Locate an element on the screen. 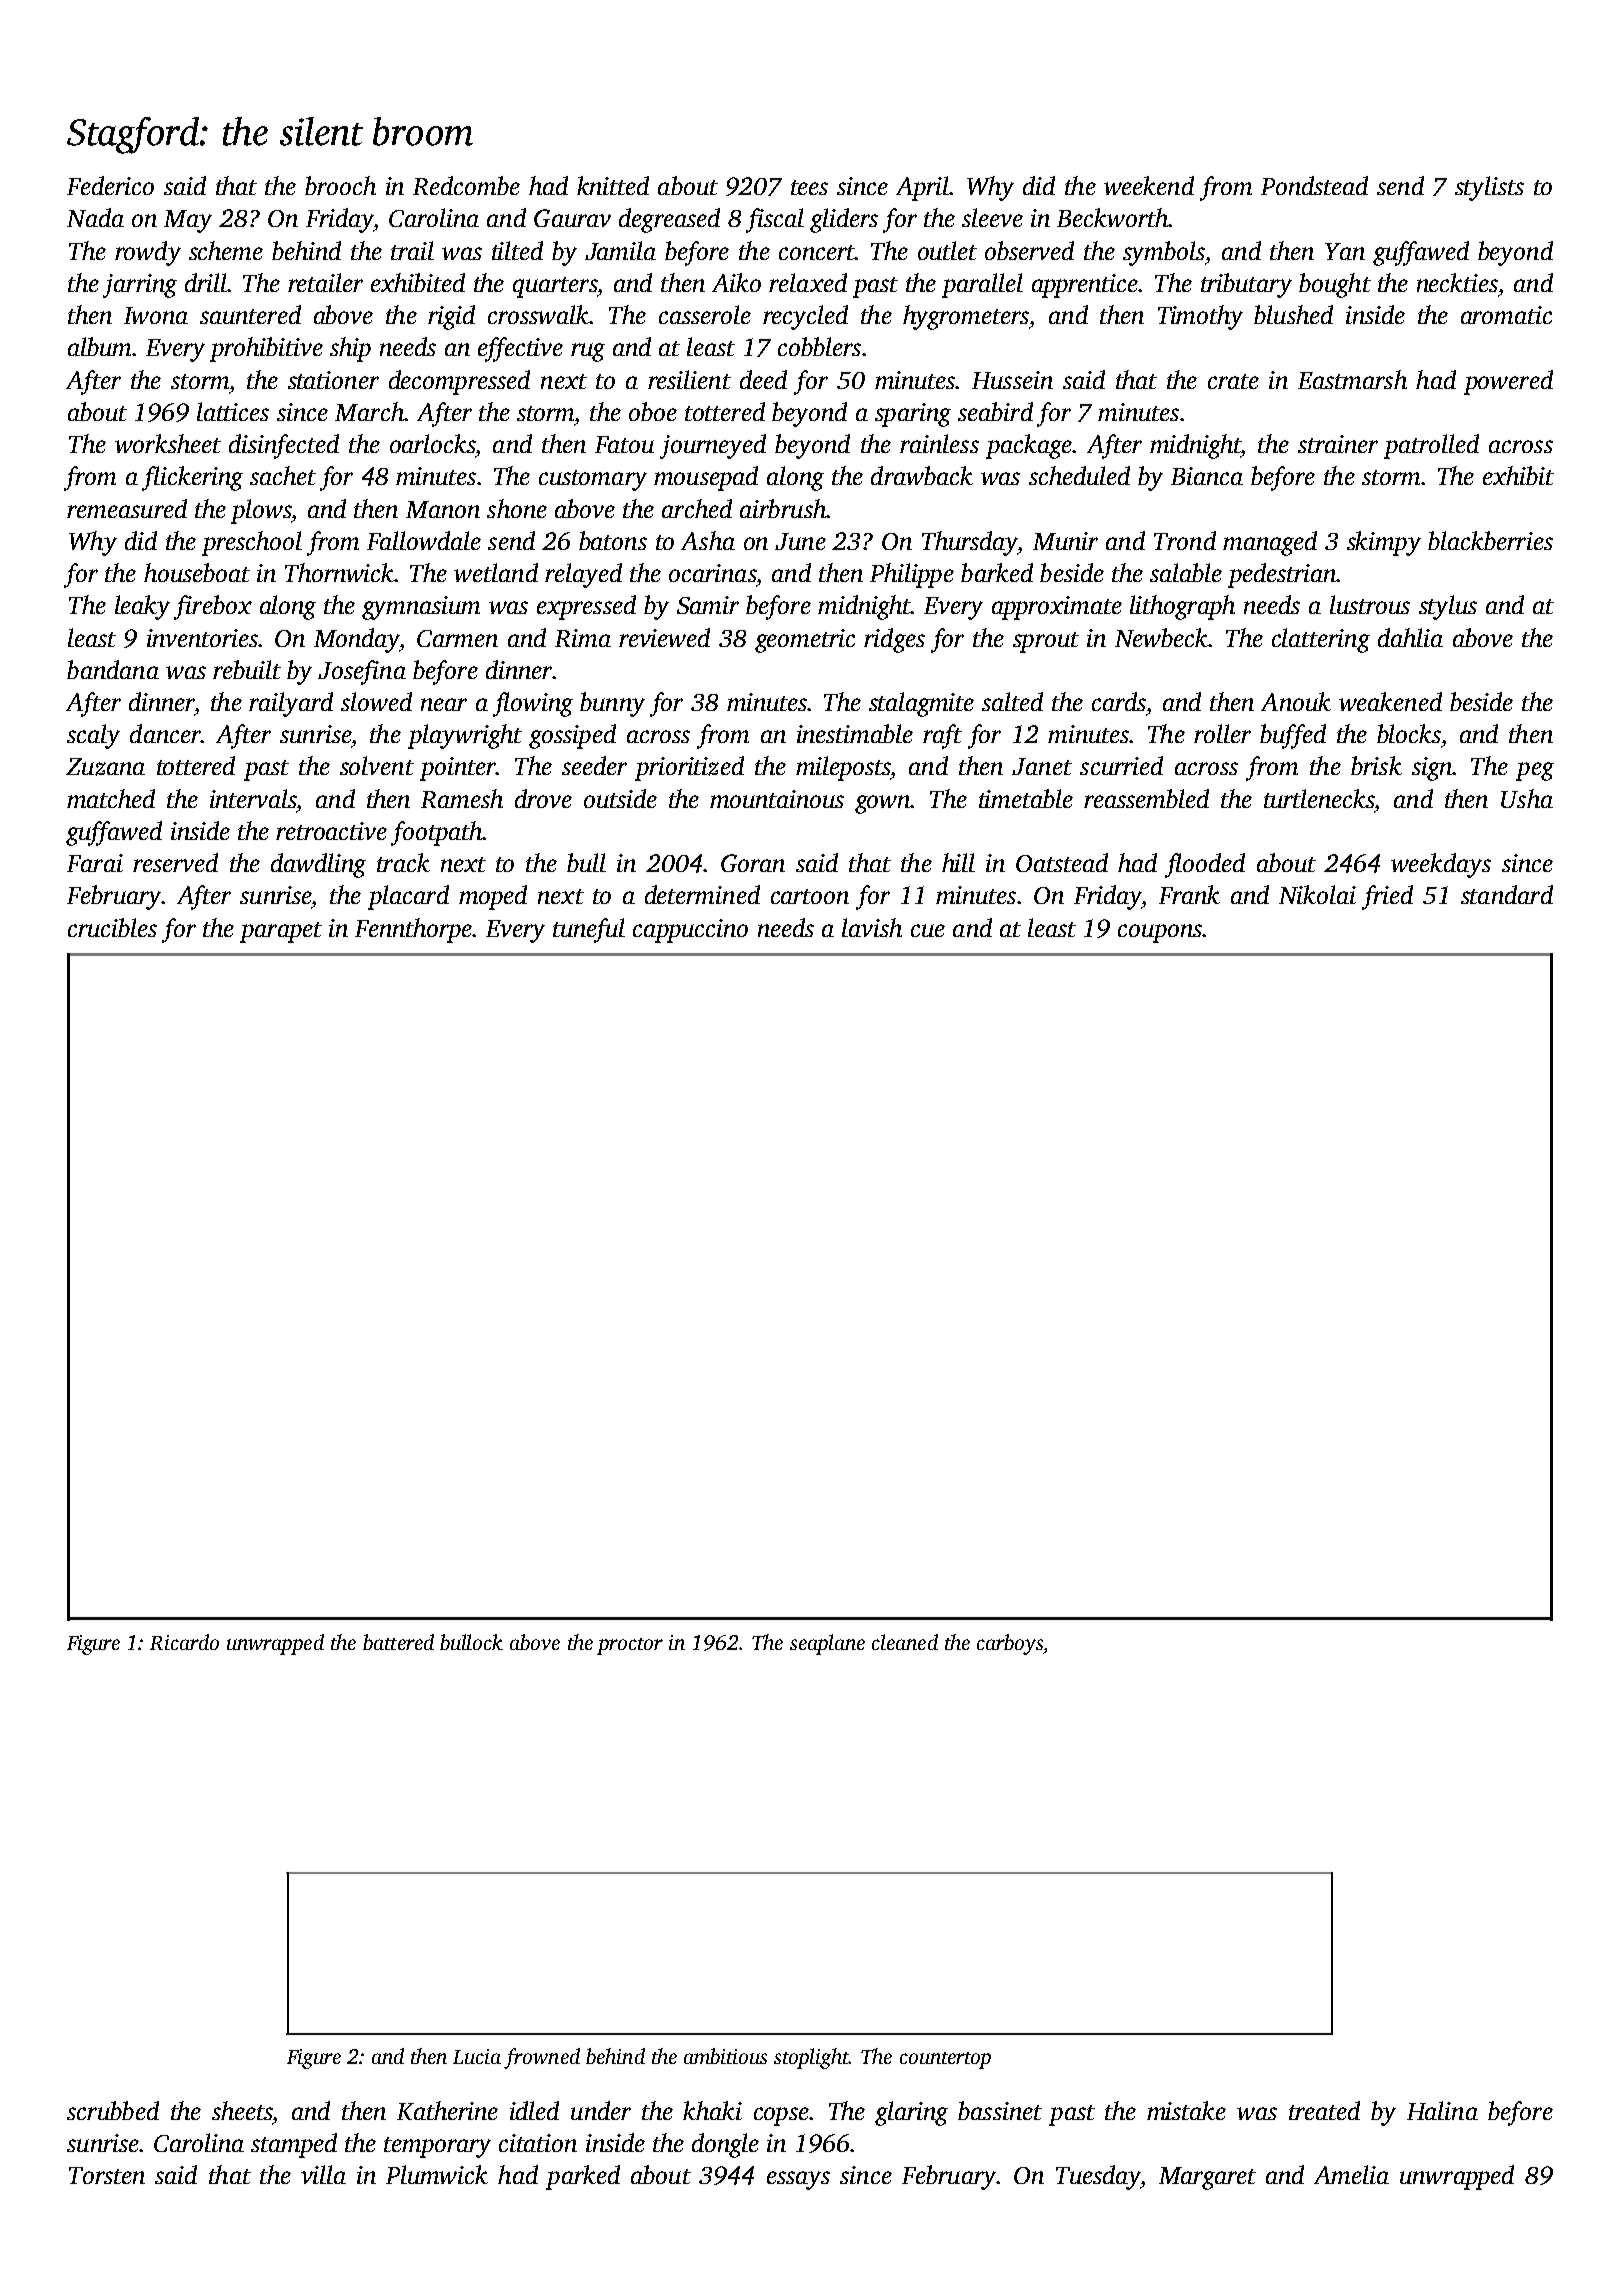 This screenshot has width=1620, height=2292. sparing is located at coordinates (913, 415).
